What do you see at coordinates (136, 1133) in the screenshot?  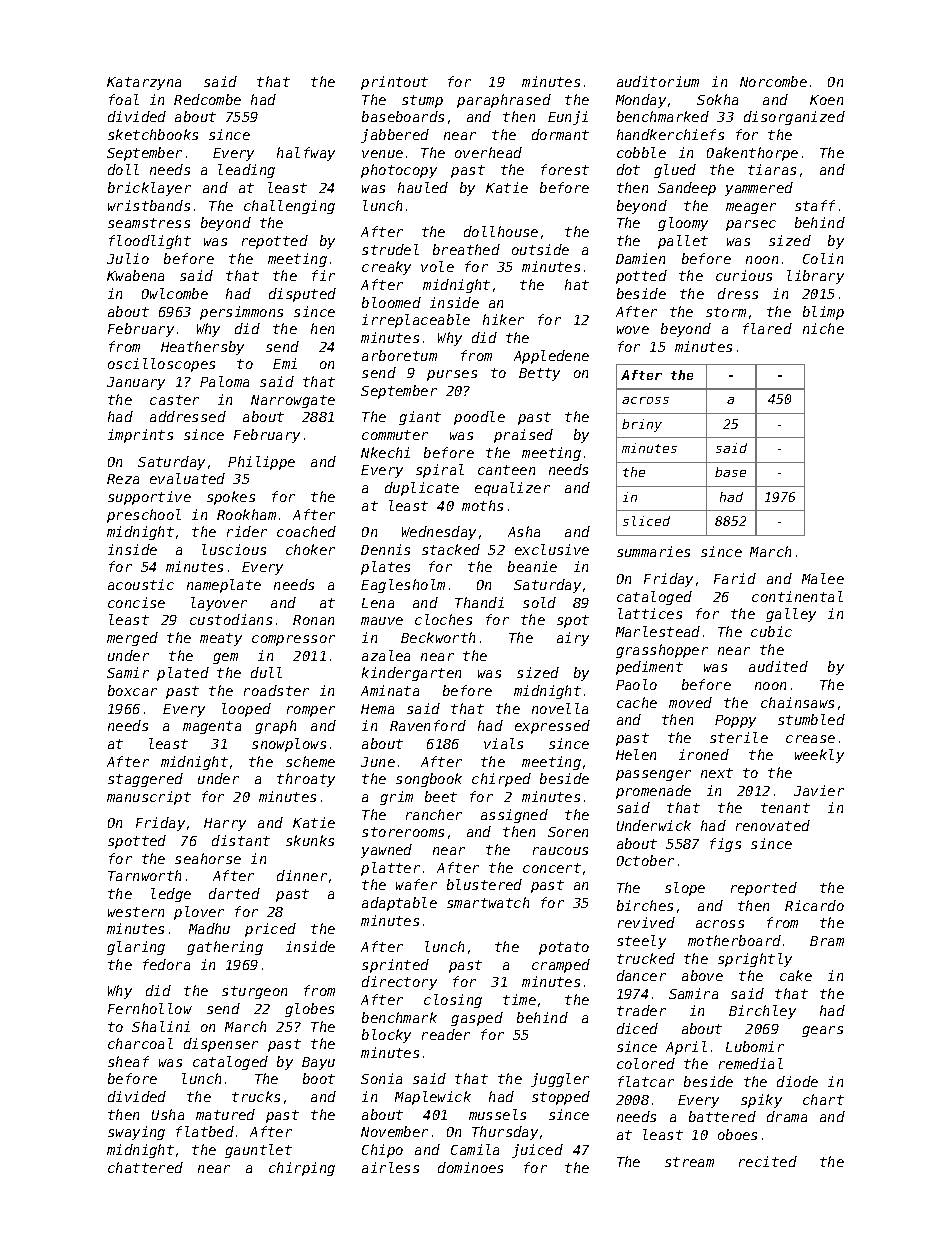 I see `swaying` at bounding box center [136, 1133].
